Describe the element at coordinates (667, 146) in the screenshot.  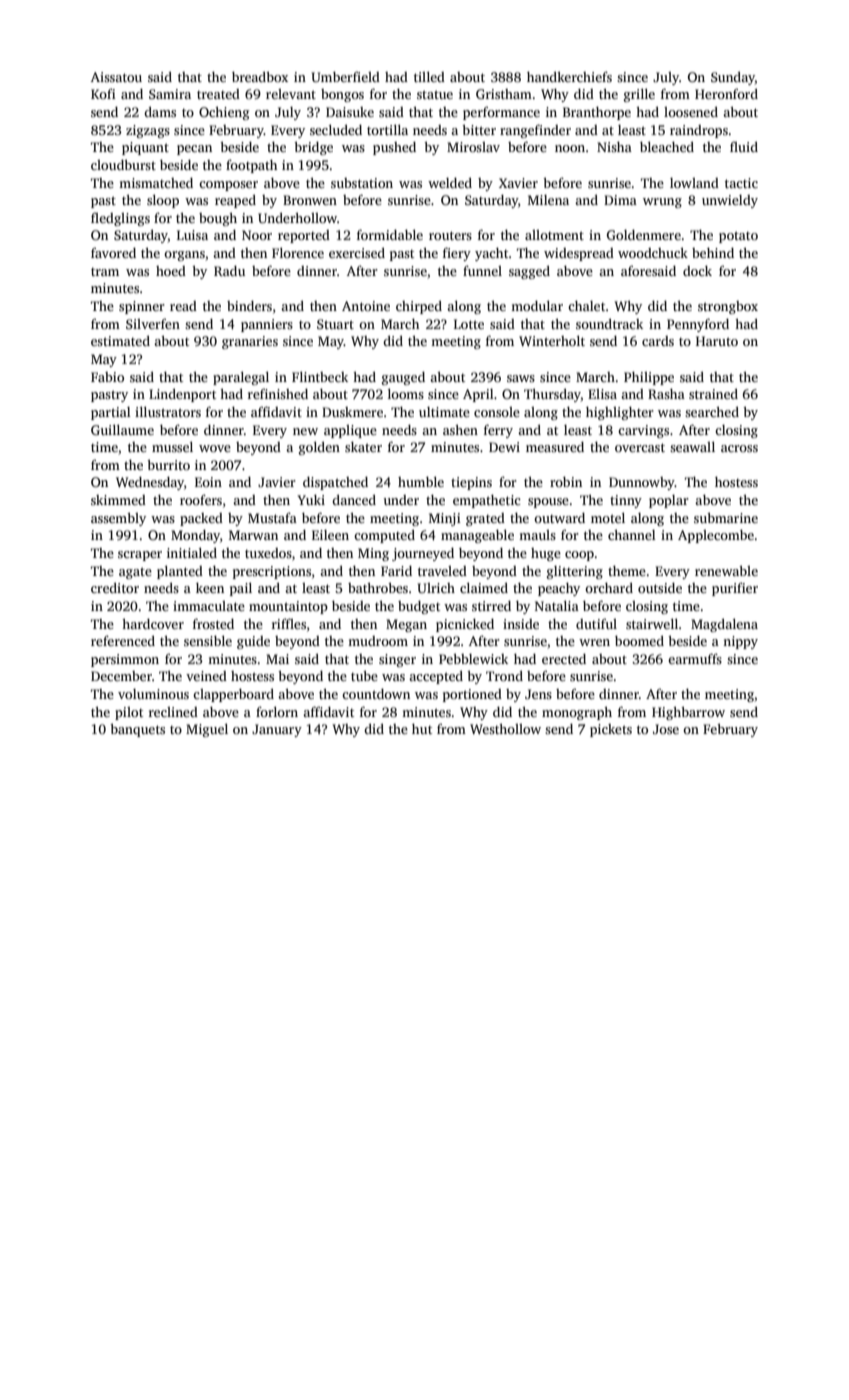
I see `bleached` at that location.
